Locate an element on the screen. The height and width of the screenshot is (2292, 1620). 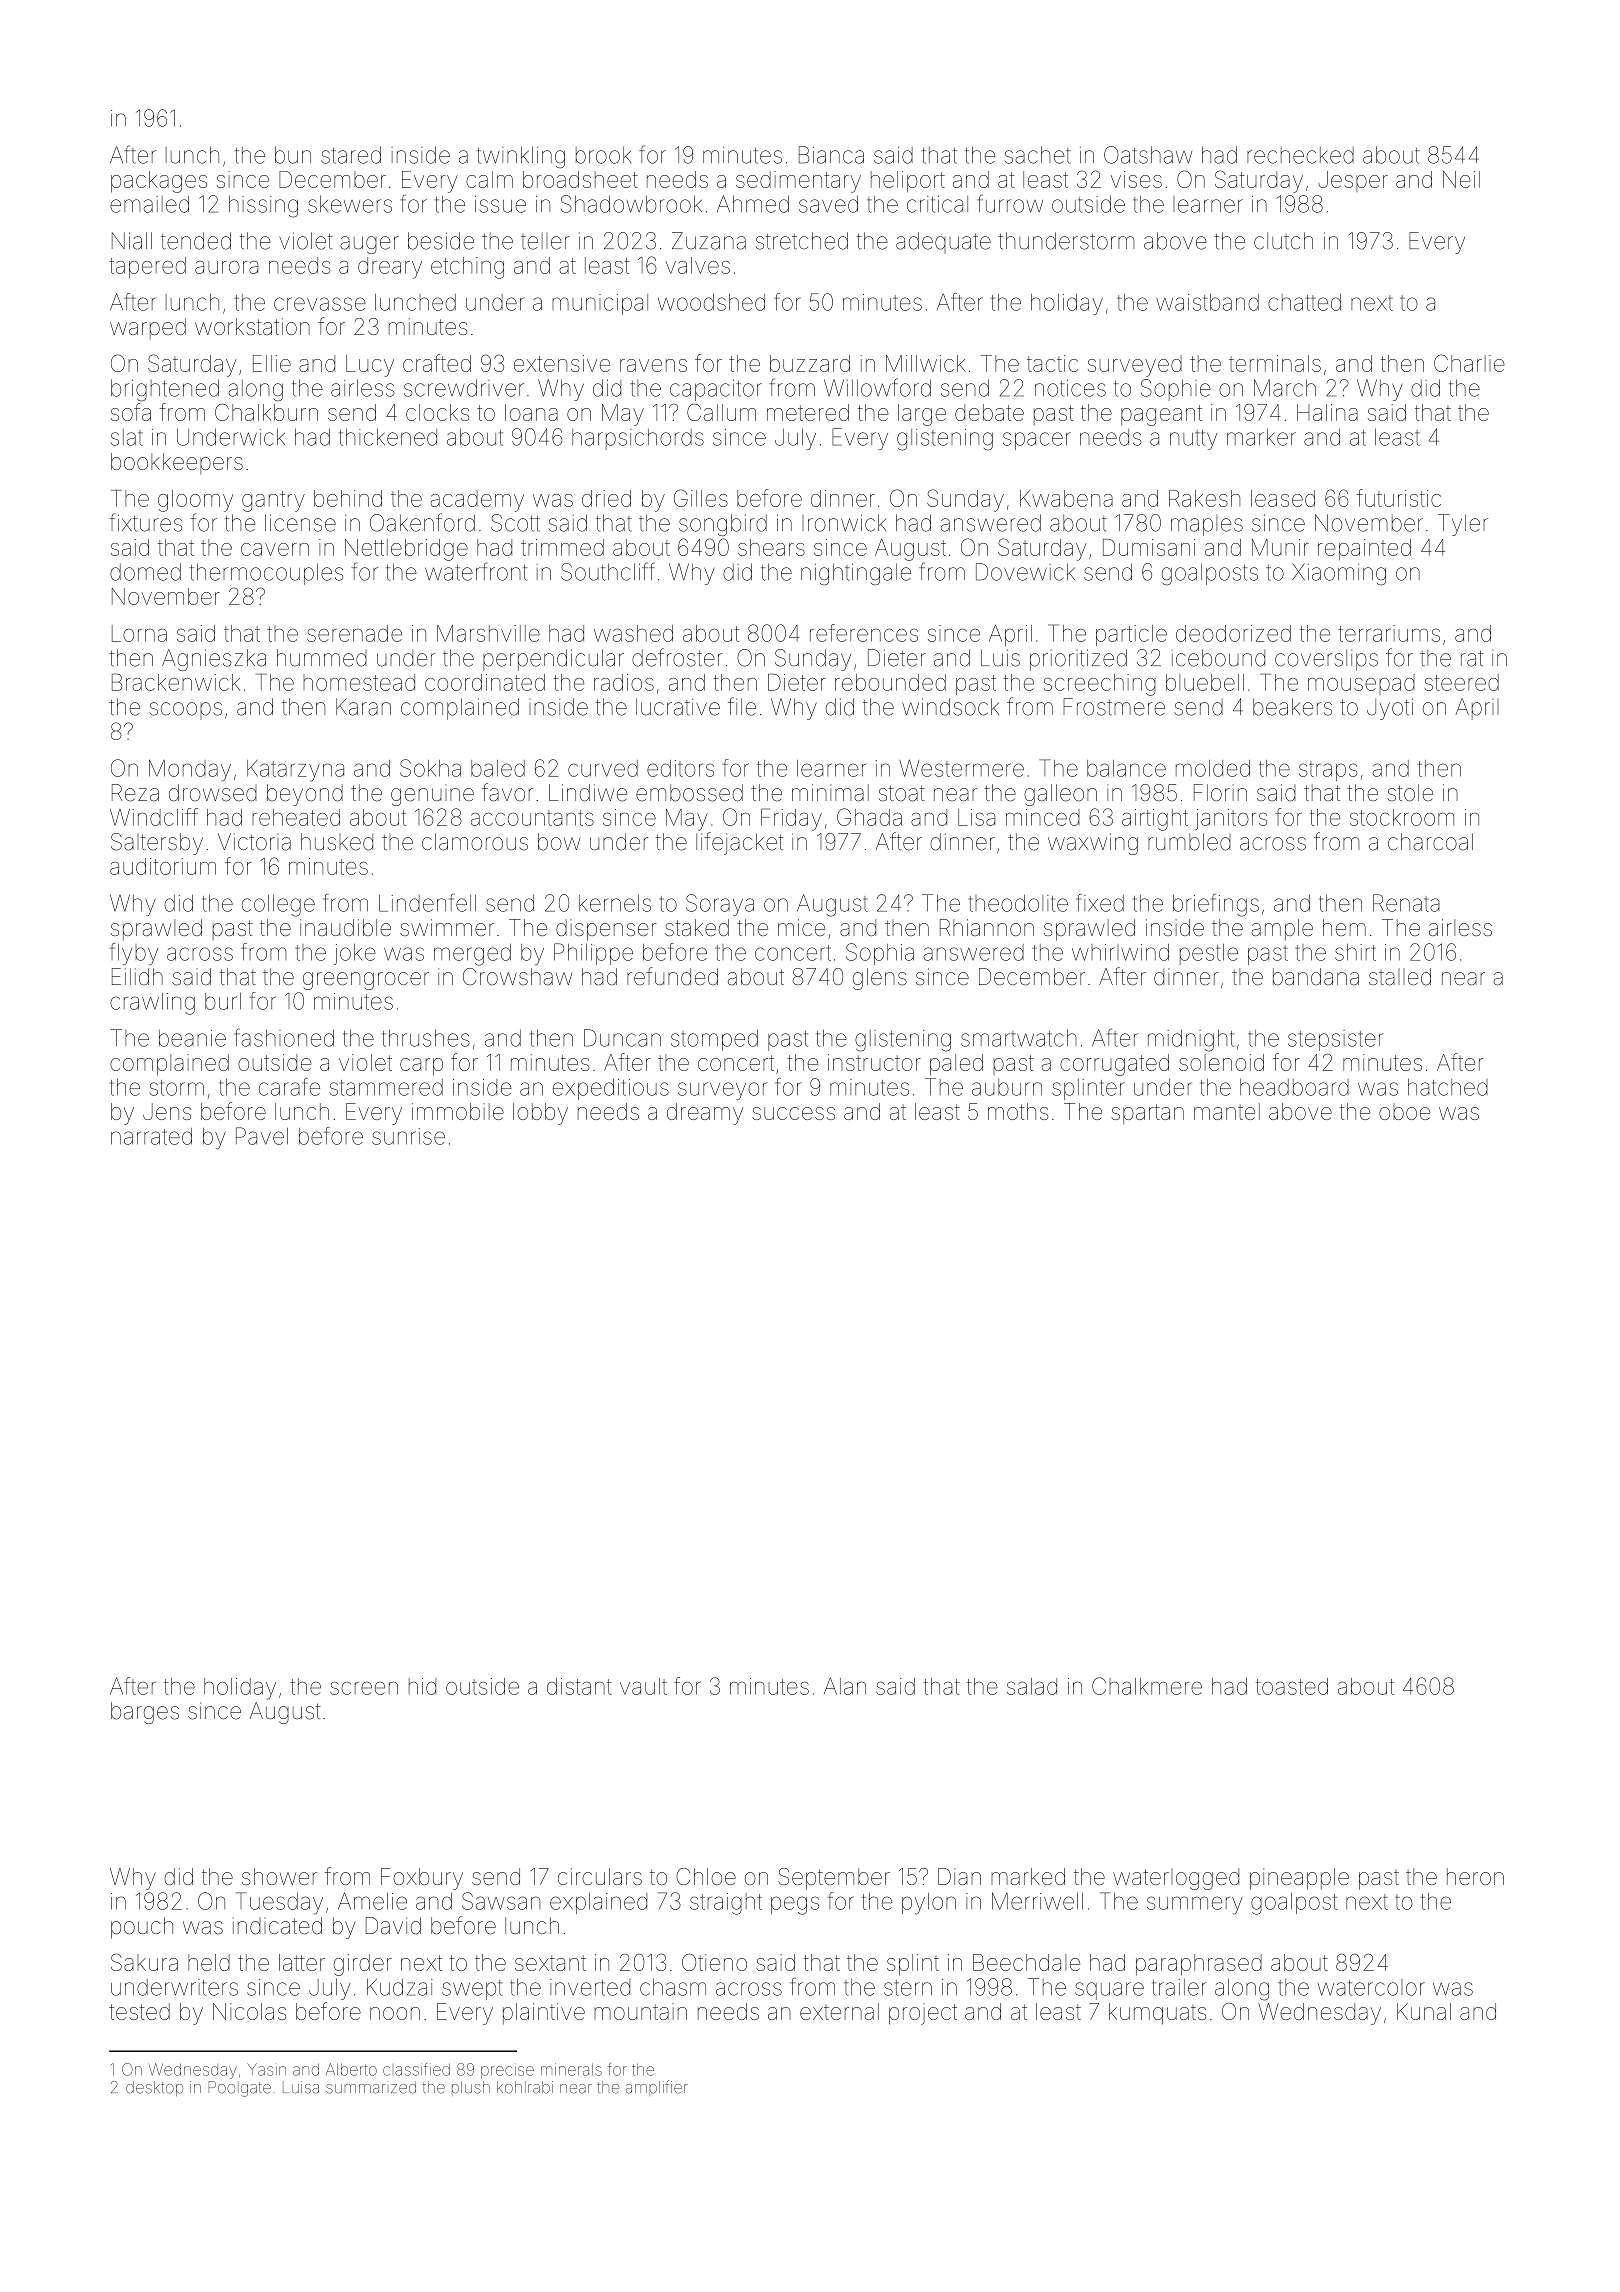
distant is located at coordinates (579, 1686).
